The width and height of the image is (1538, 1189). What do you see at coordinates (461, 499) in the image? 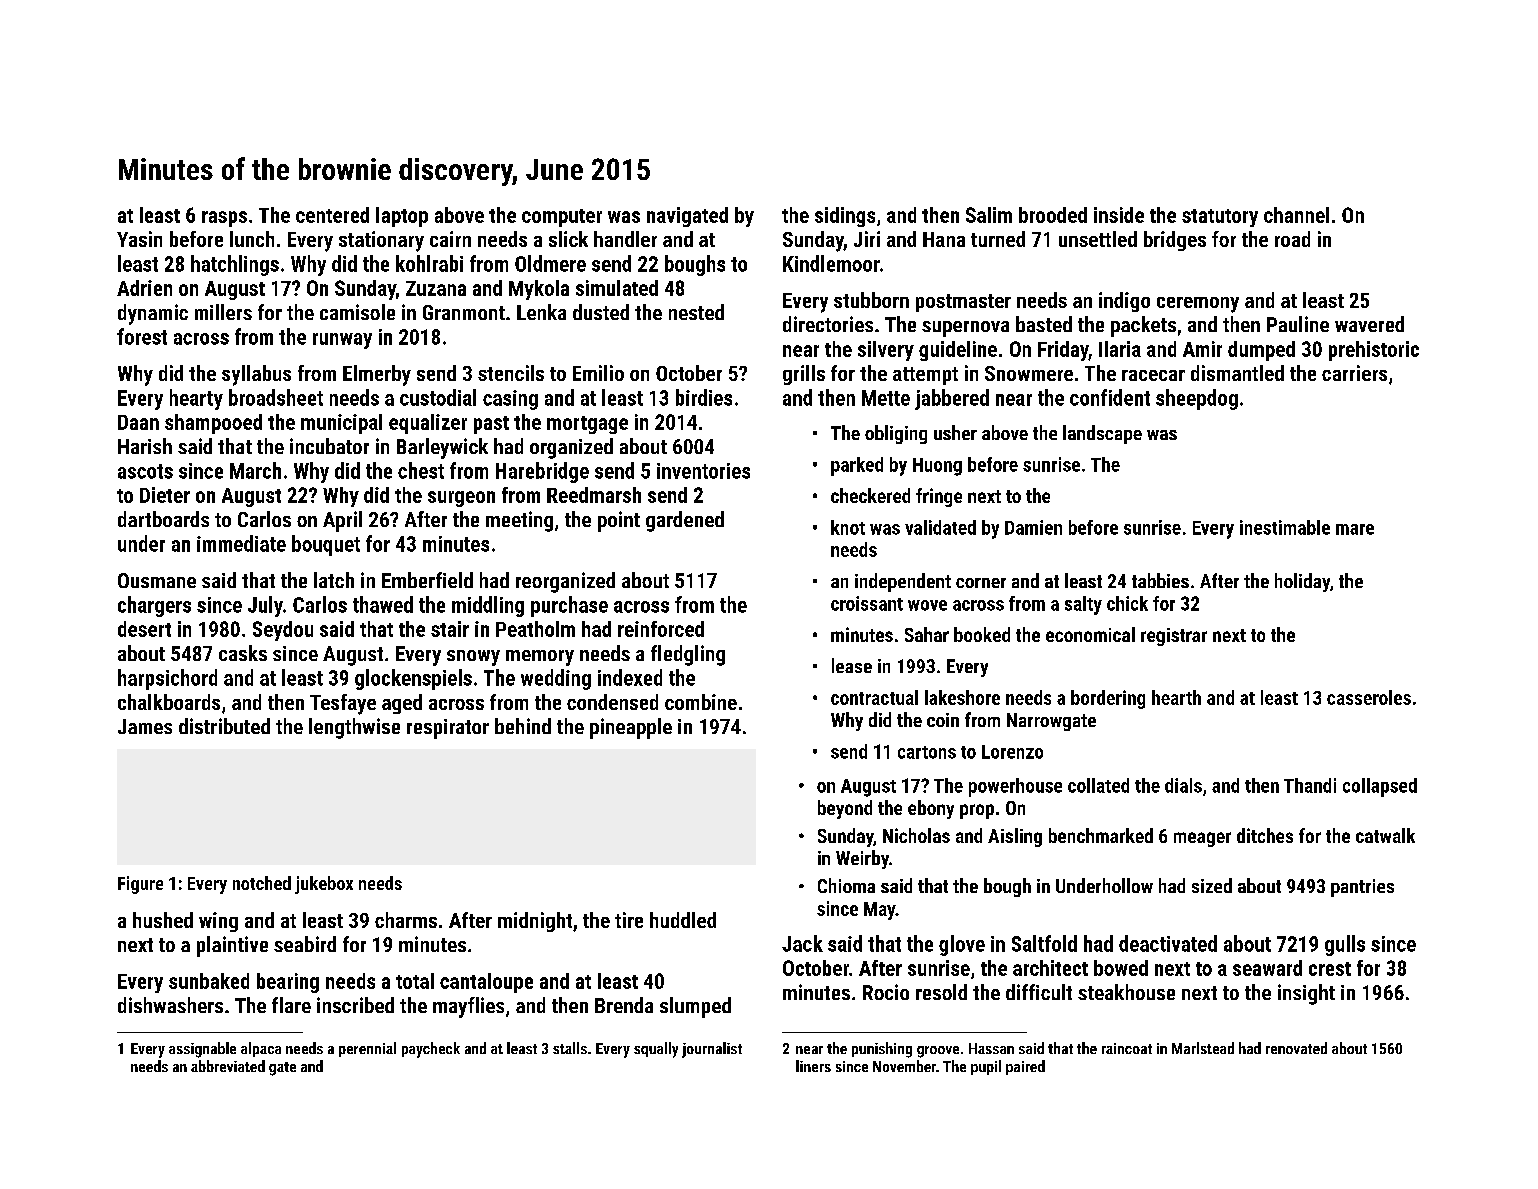
I see `surgeon` at bounding box center [461, 499].
